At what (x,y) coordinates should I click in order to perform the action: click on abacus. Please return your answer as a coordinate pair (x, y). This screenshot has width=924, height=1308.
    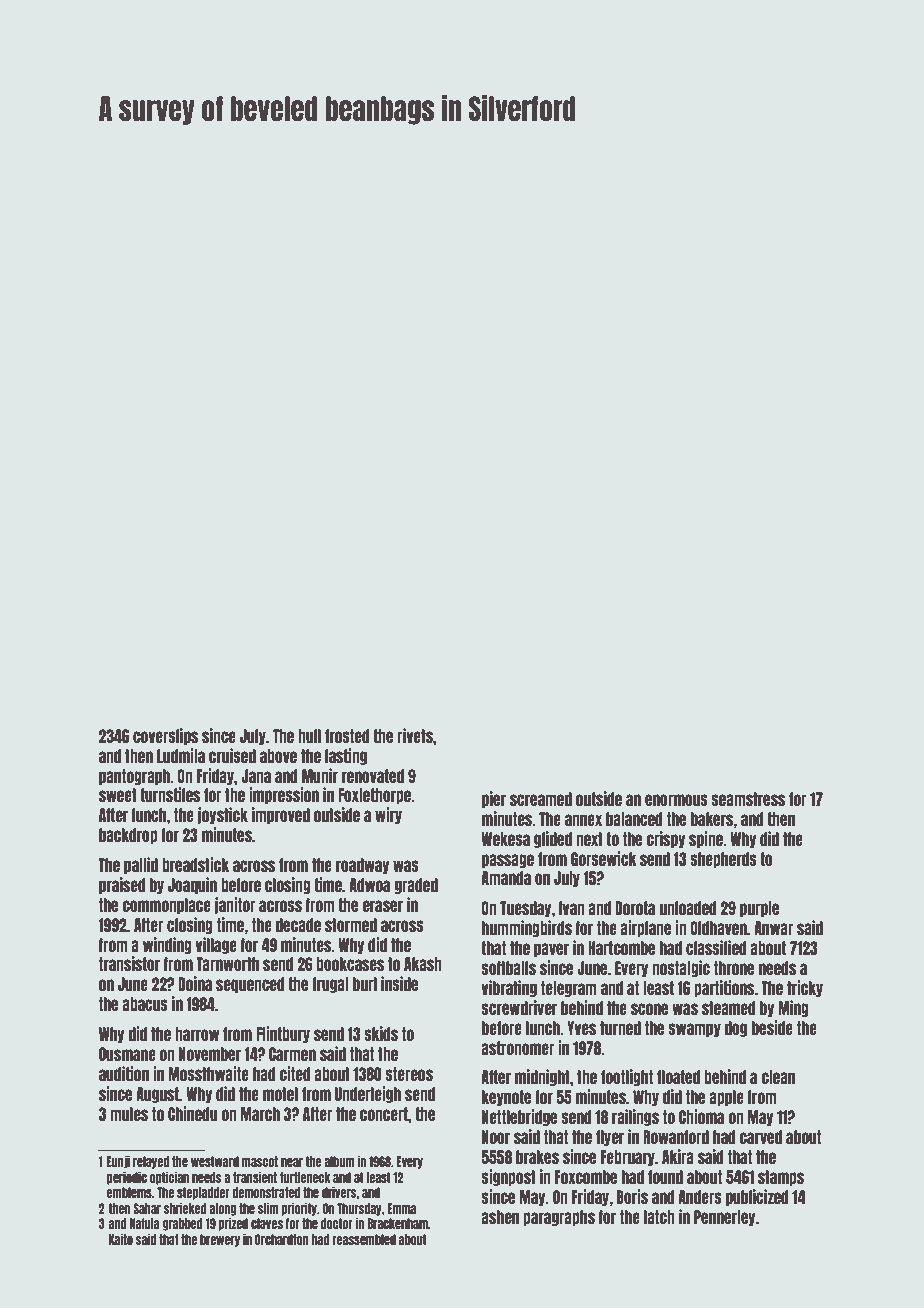
    Looking at the image, I should click on (145, 1004).
